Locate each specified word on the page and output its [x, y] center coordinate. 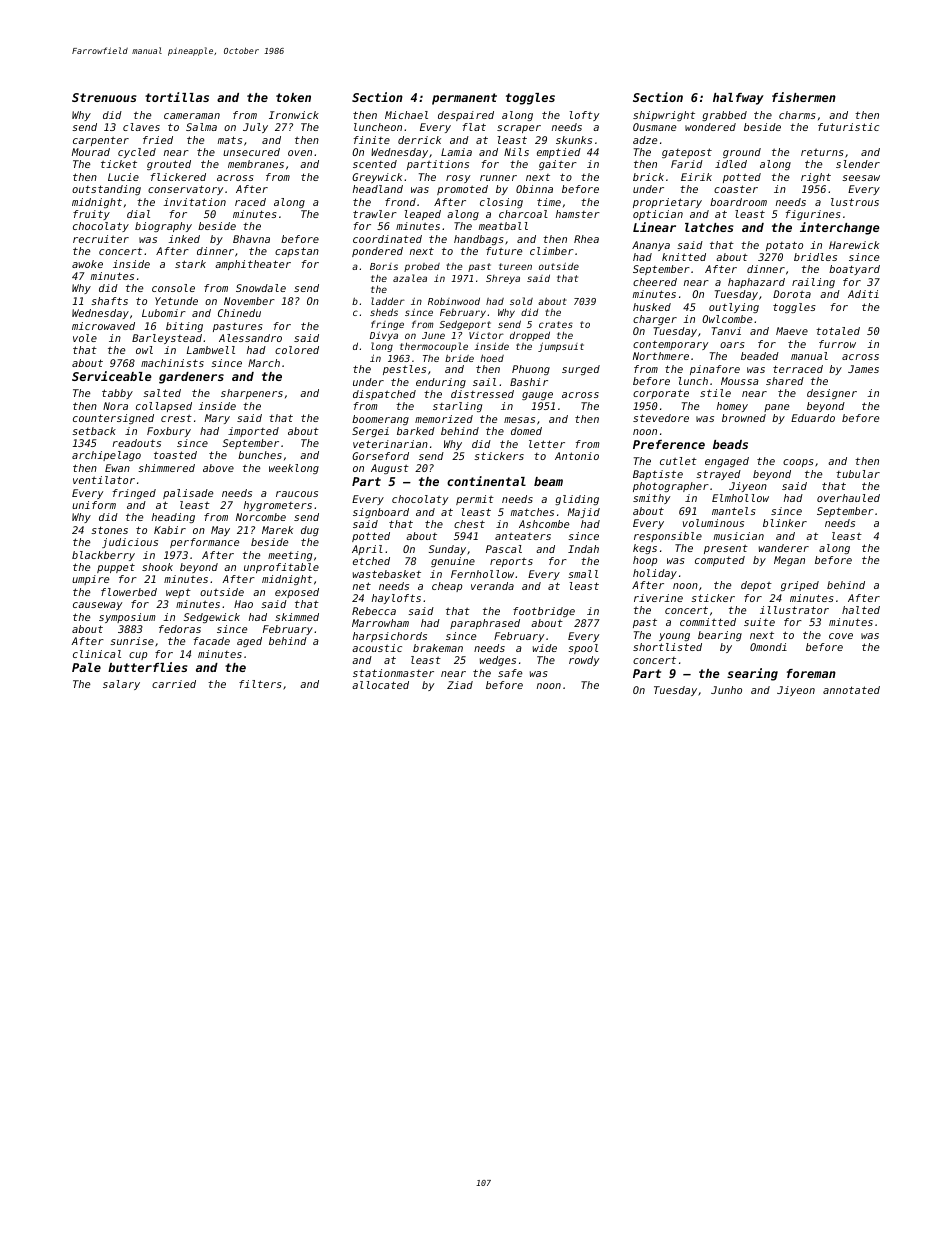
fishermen [804, 97]
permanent [464, 99]
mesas [519, 420]
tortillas [177, 97]
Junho [726, 690]
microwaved [103, 326]
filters [260, 684]
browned [744, 418]
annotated [851, 690]
